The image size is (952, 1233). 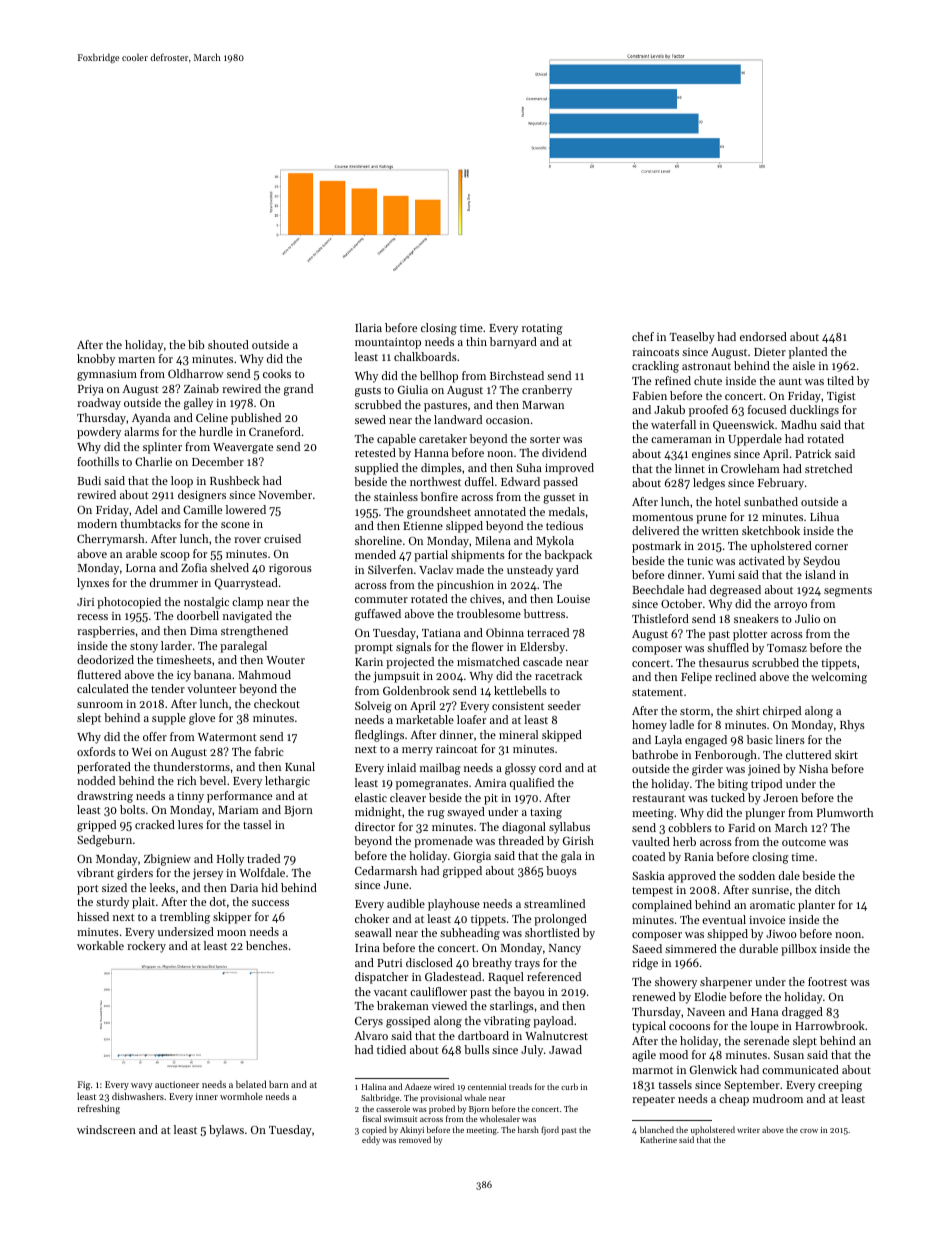 What do you see at coordinates (226, 1131) in the image?
I see `bylaws` at bounding box center [226, 1131].
